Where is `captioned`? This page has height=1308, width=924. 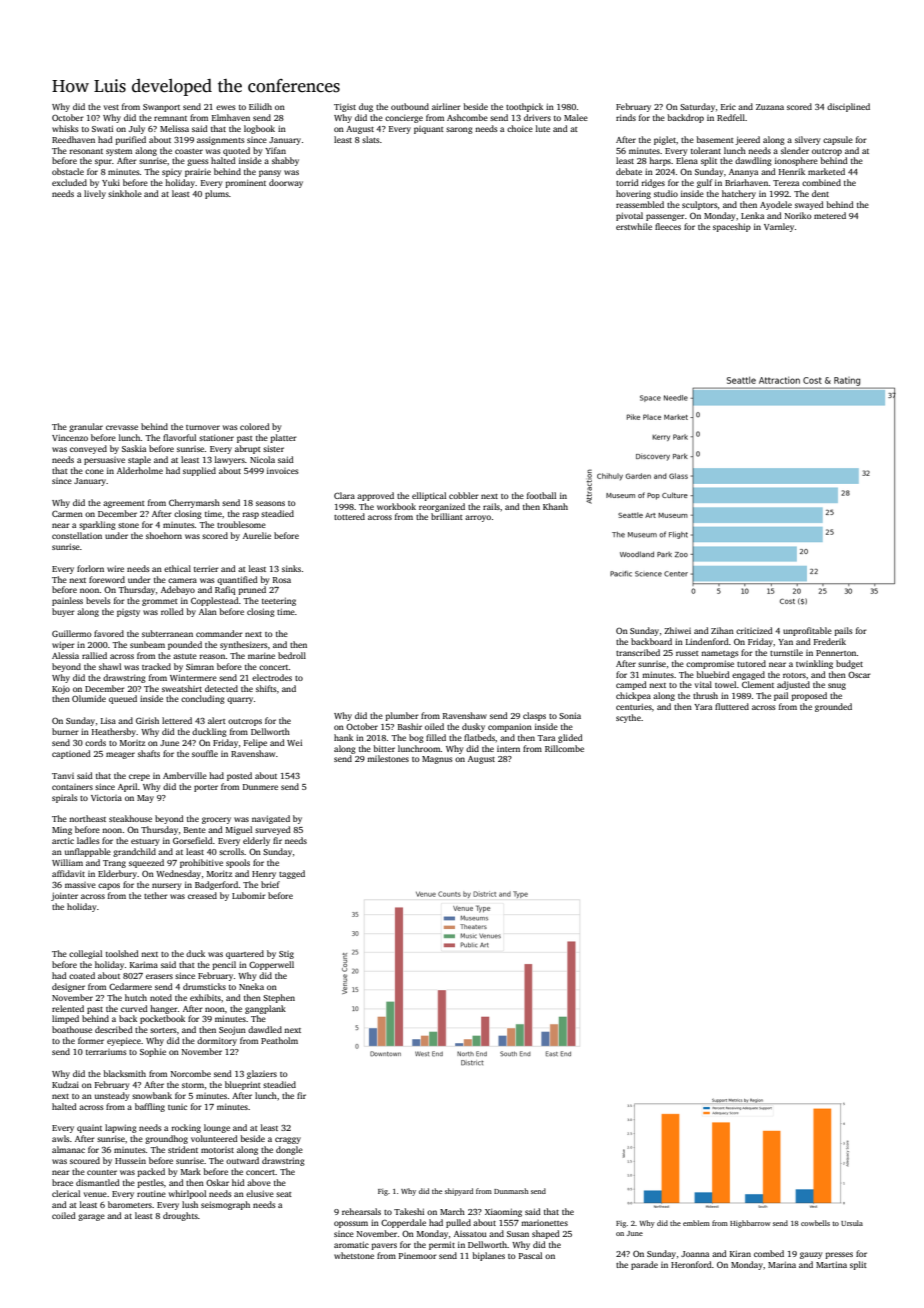 captioned is located at coordinates (71, 754).
